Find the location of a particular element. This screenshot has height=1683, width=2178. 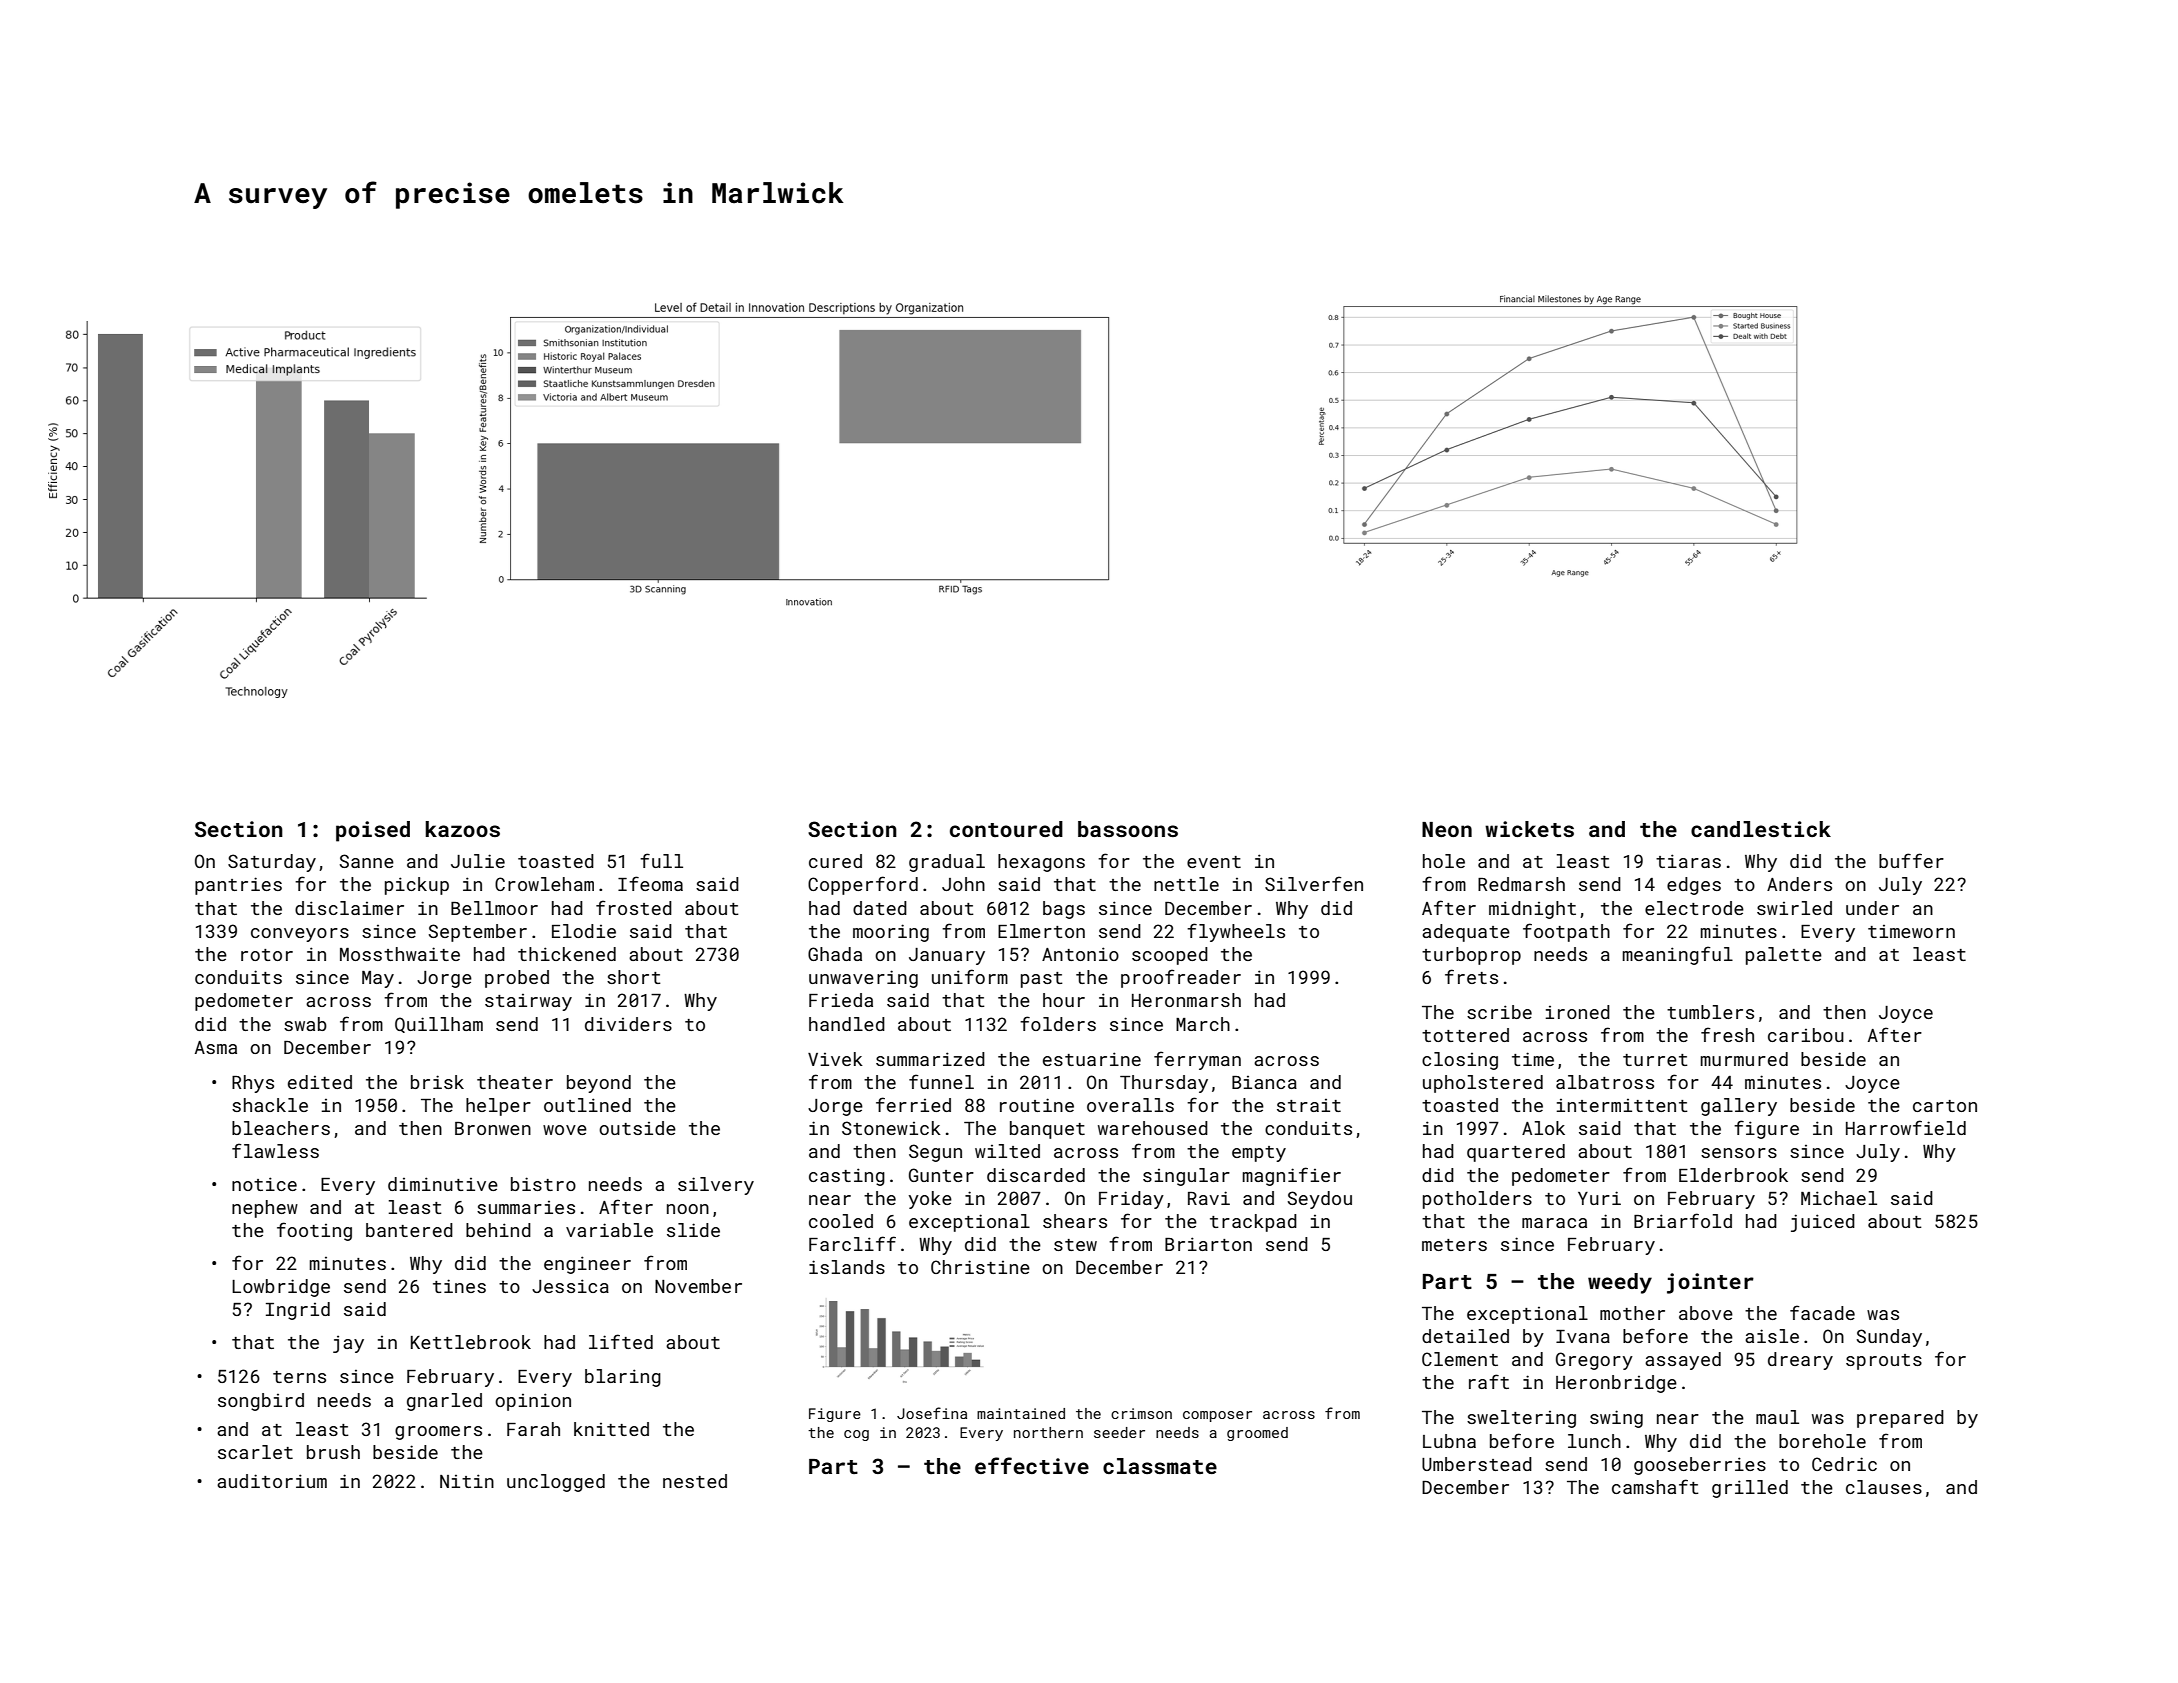

bistro is located at coordinates (543, 1184).
